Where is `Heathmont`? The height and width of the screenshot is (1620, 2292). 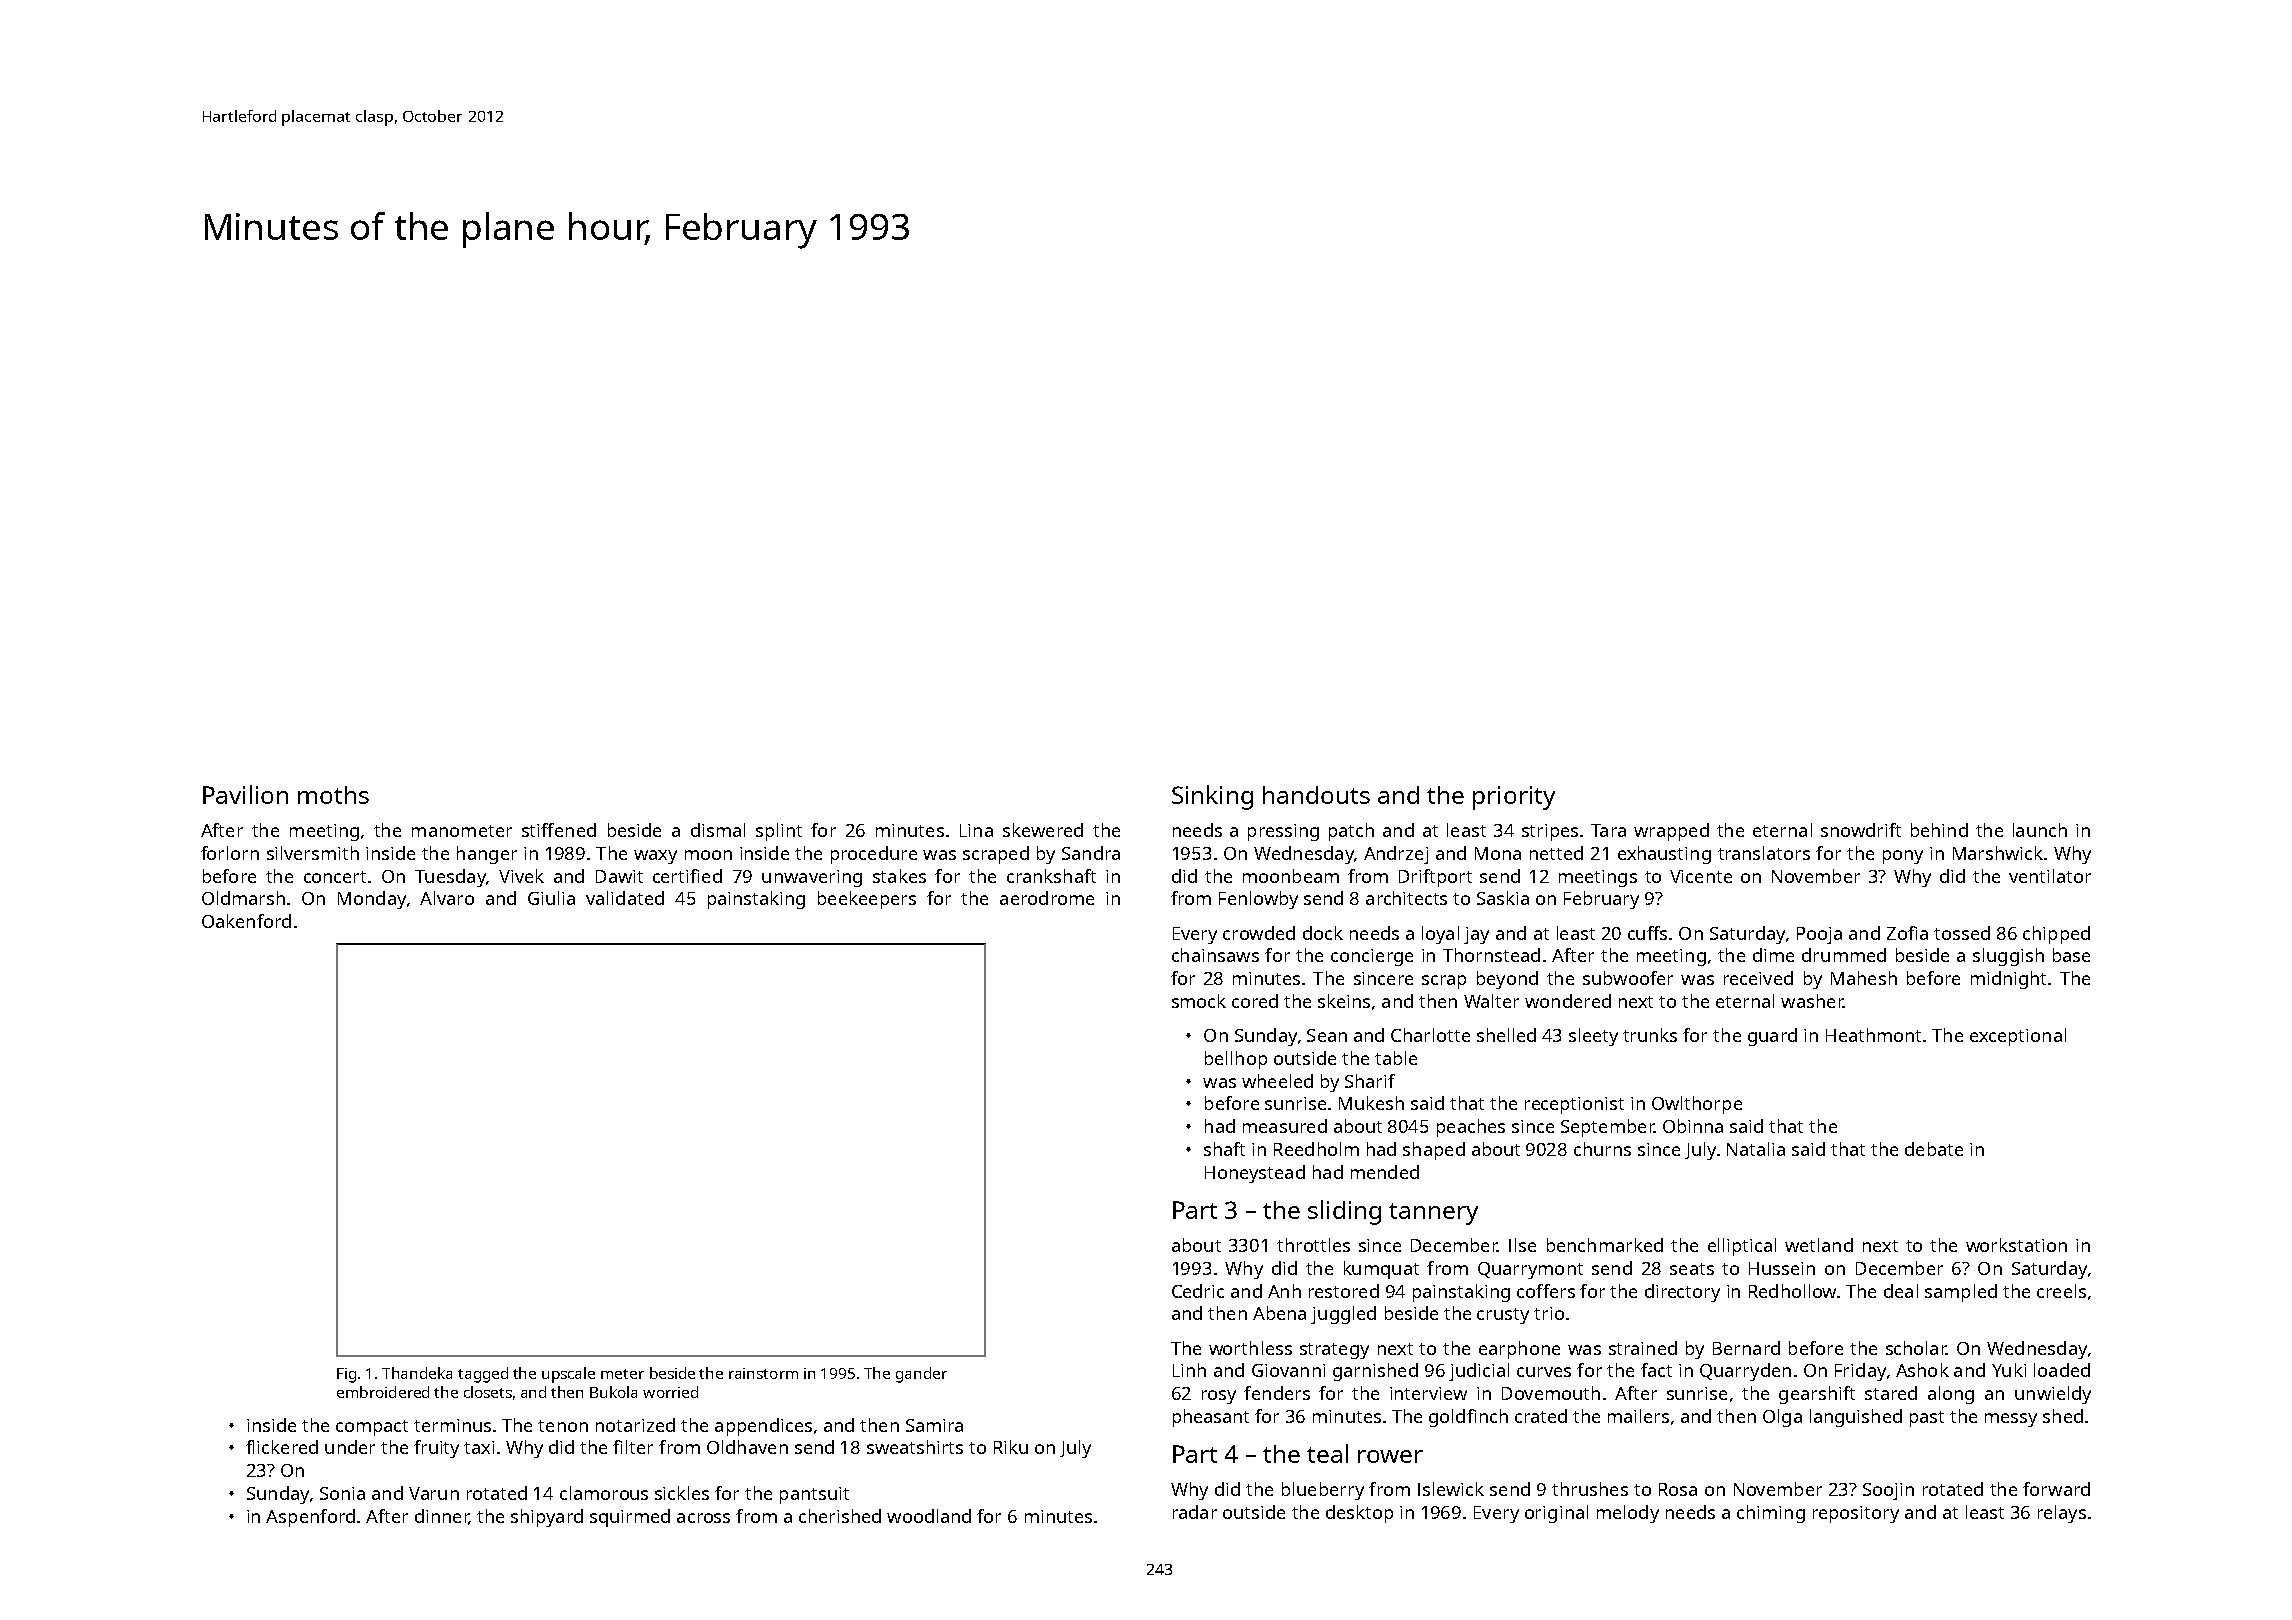
Heathmont is located at coordinates (1873, 1035).
